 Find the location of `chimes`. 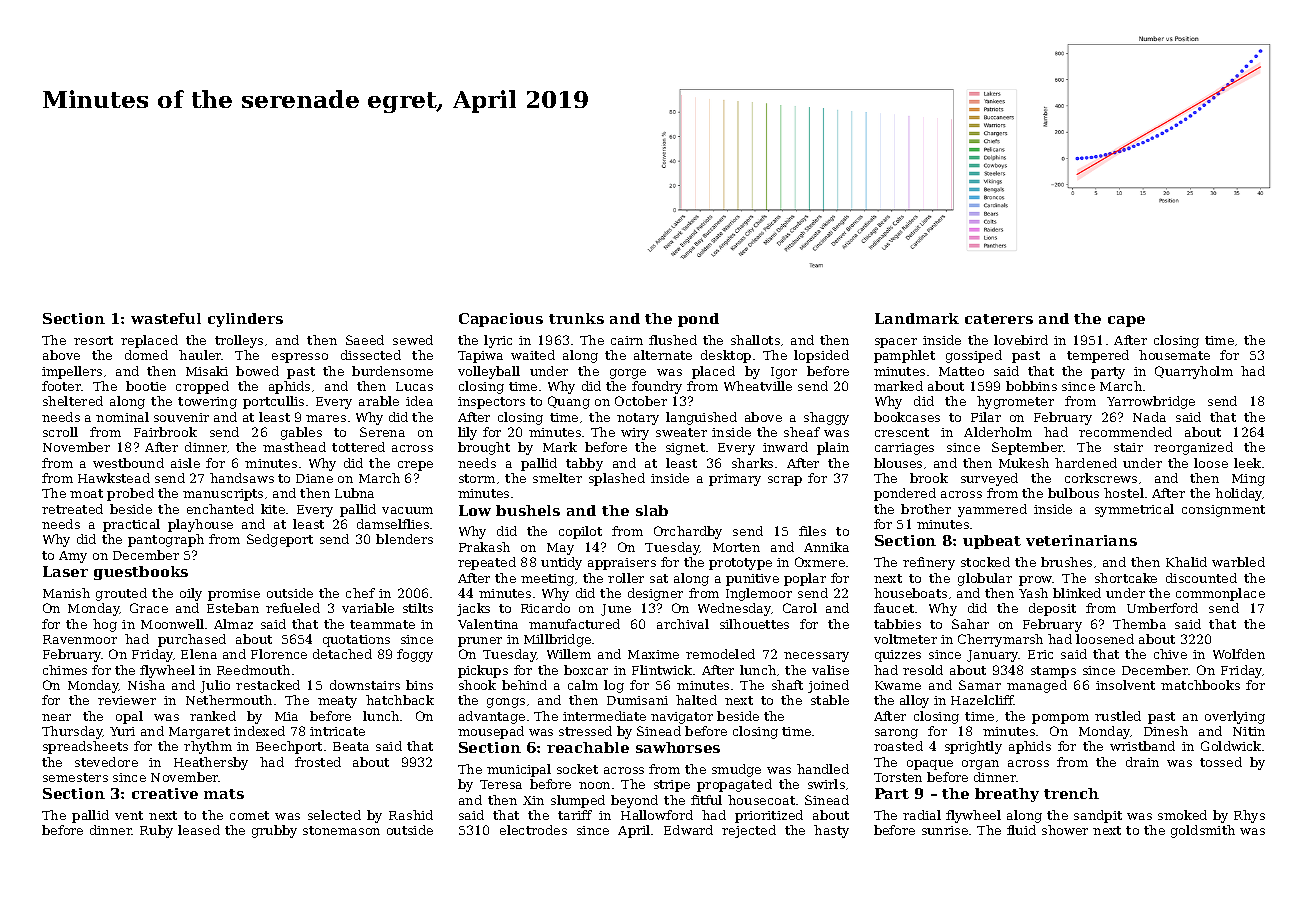

chimes is located at coordinates (65, 670).
